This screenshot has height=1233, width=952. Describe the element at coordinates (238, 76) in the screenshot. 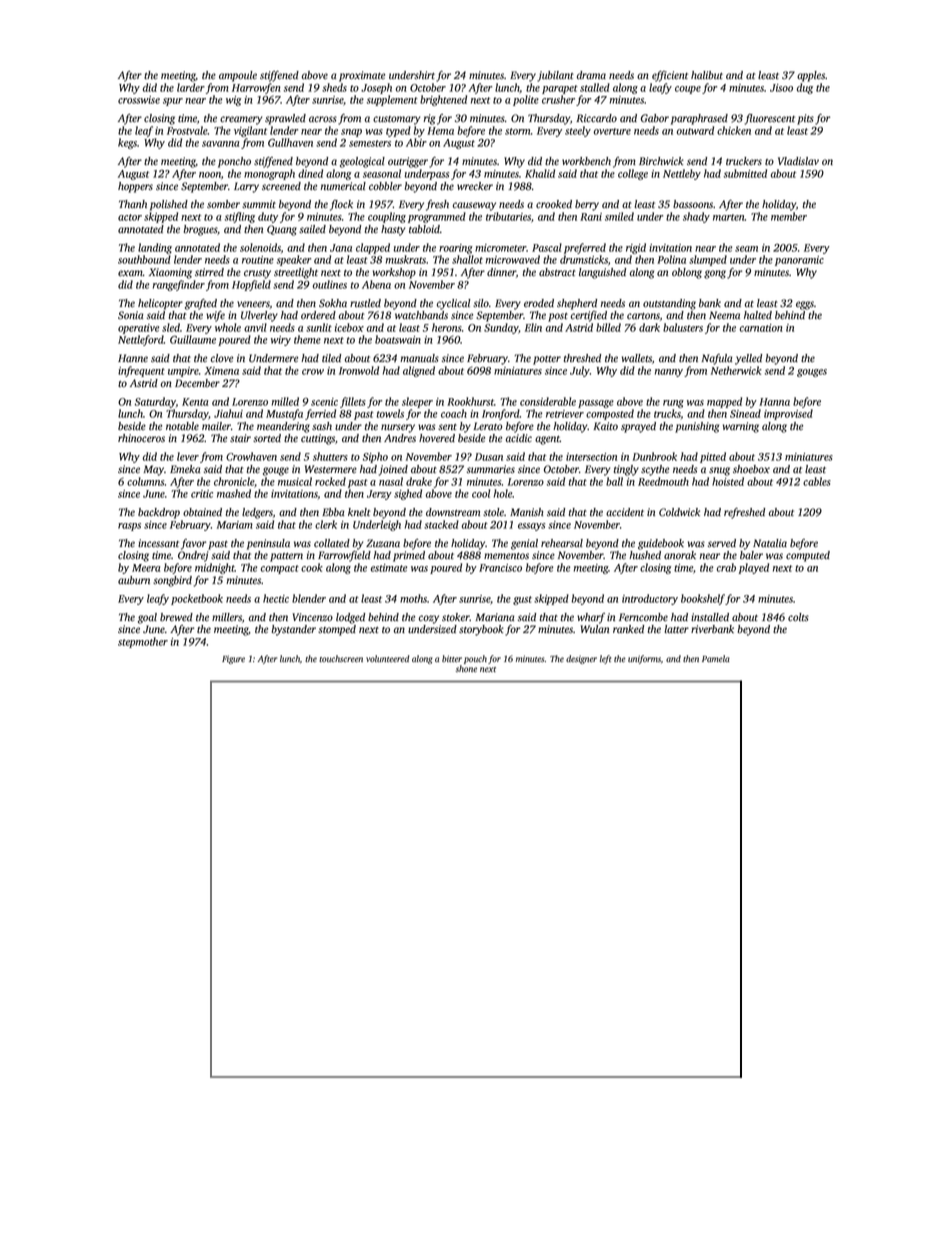

I see `ampoule` at that location.
